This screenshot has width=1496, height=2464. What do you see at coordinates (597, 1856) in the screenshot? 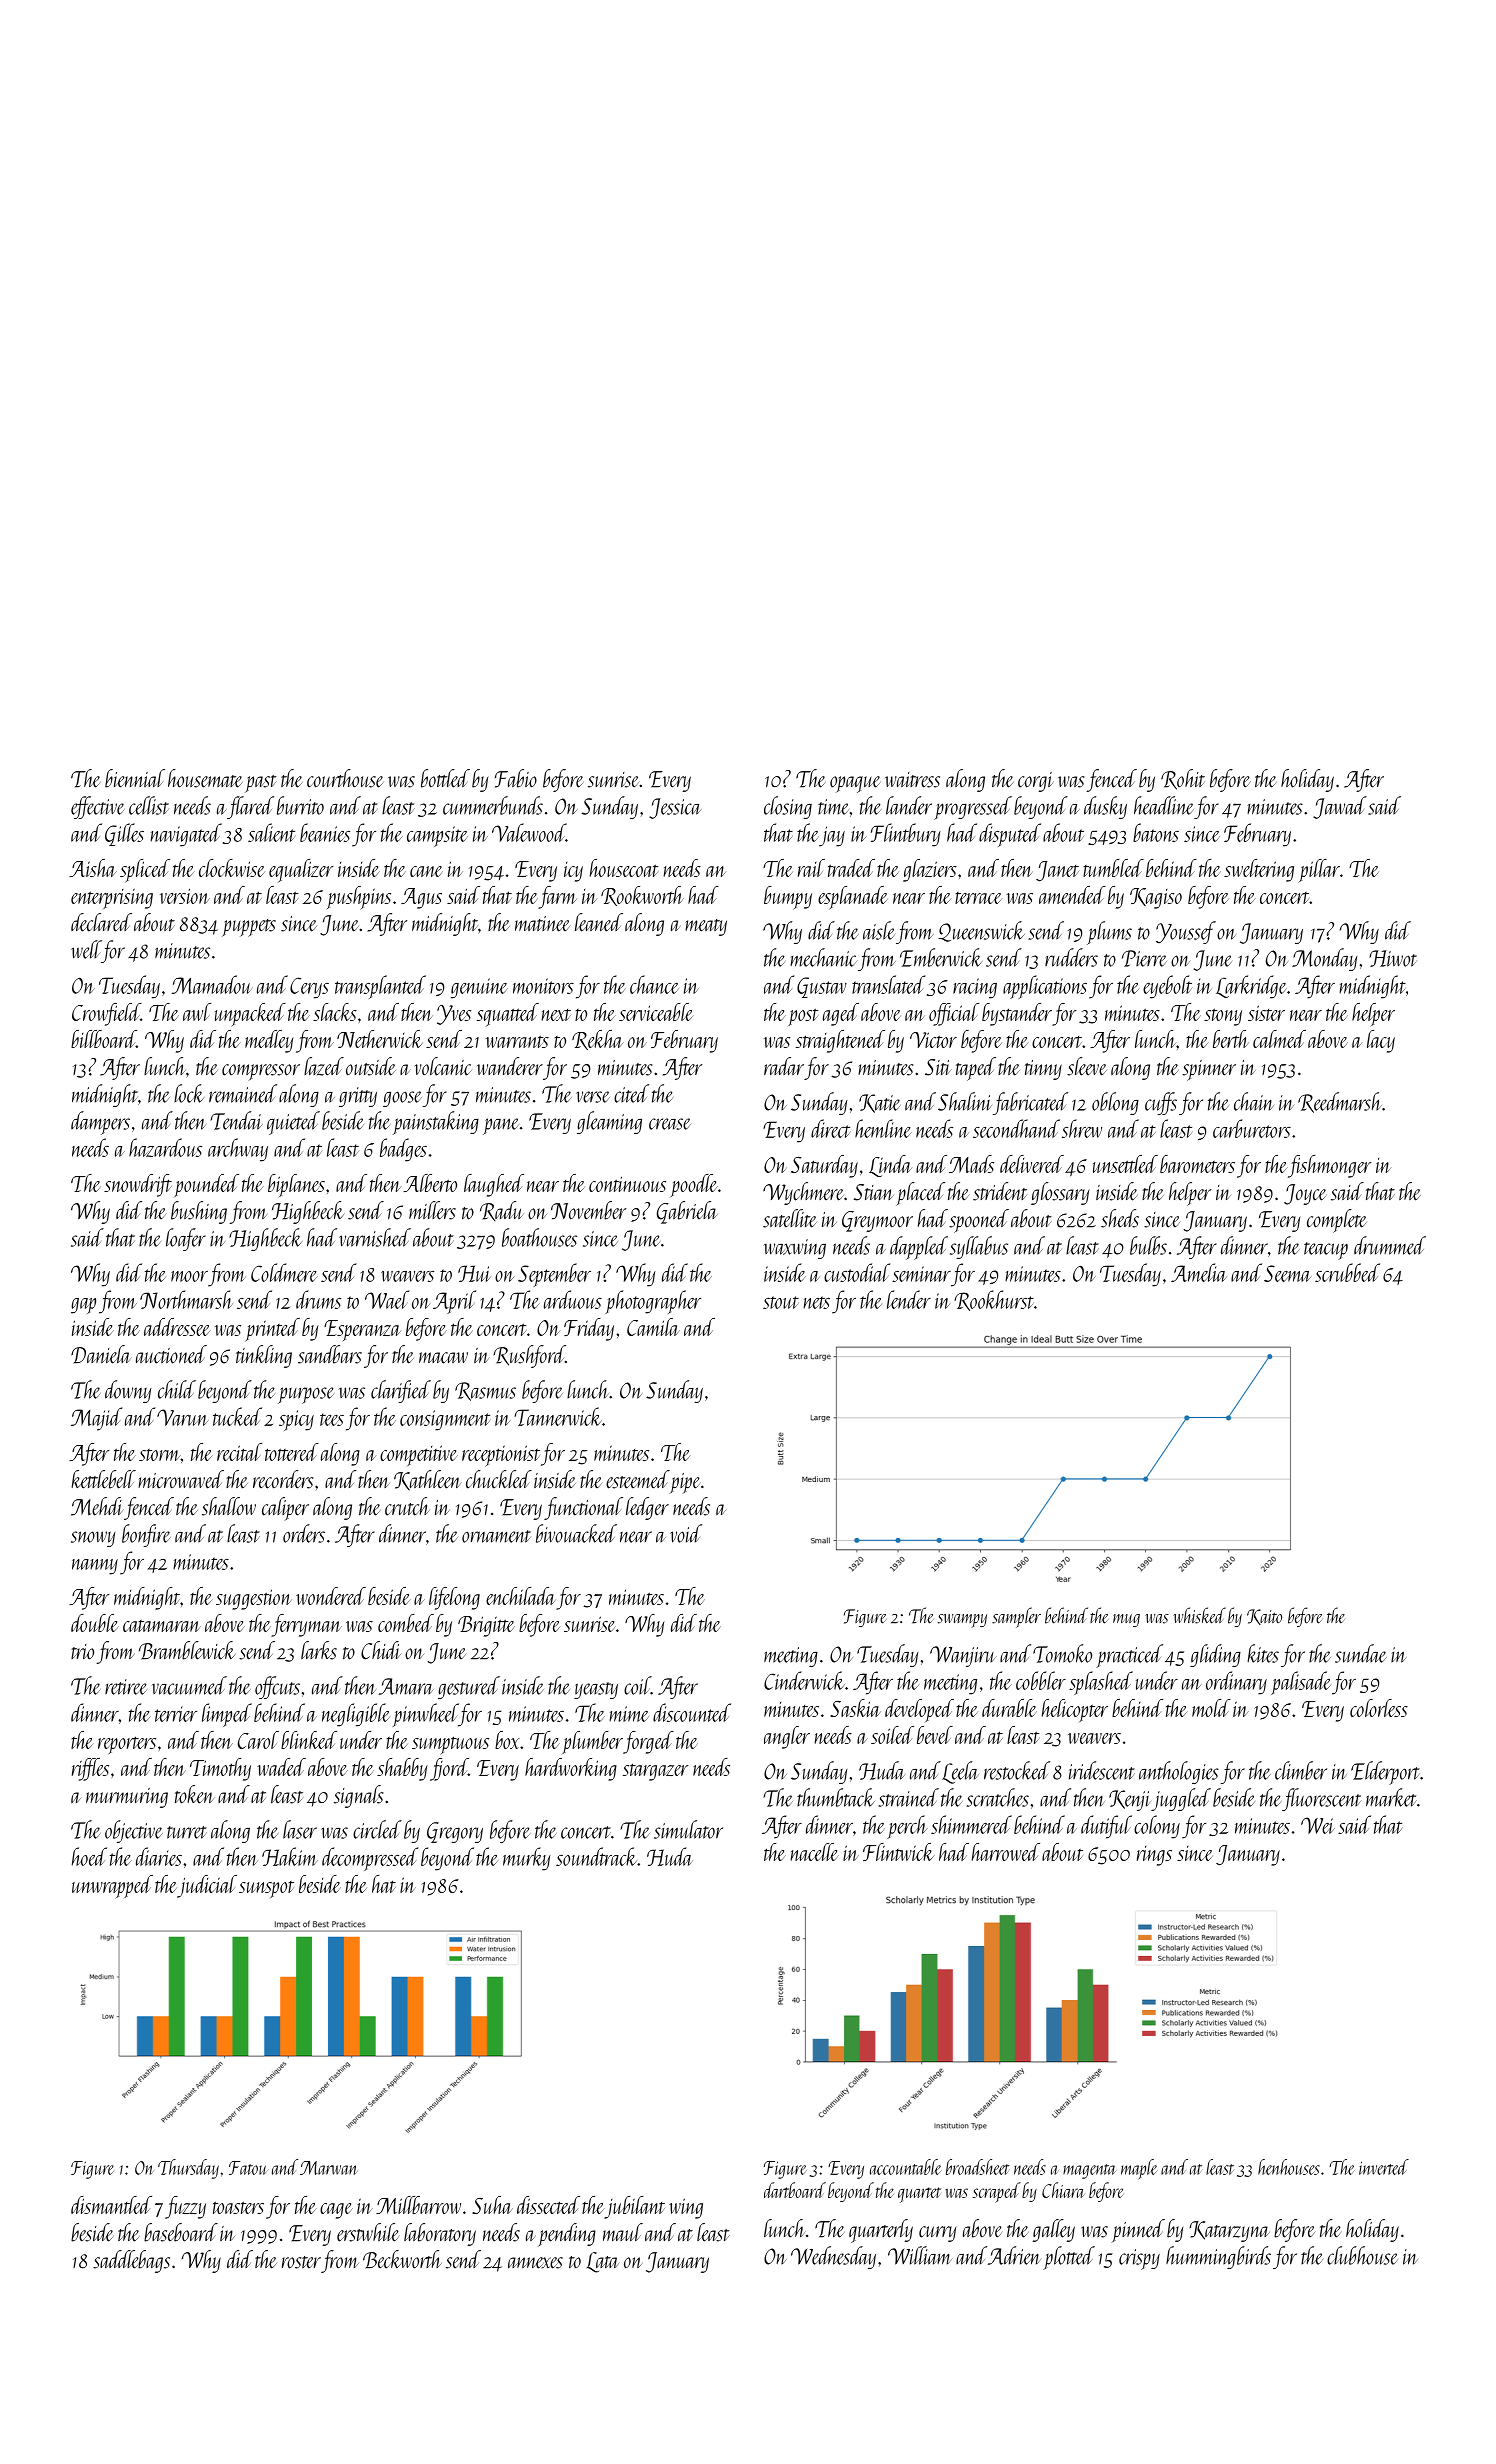
I see `soundtrack` at bounding box center [597, 1856].
